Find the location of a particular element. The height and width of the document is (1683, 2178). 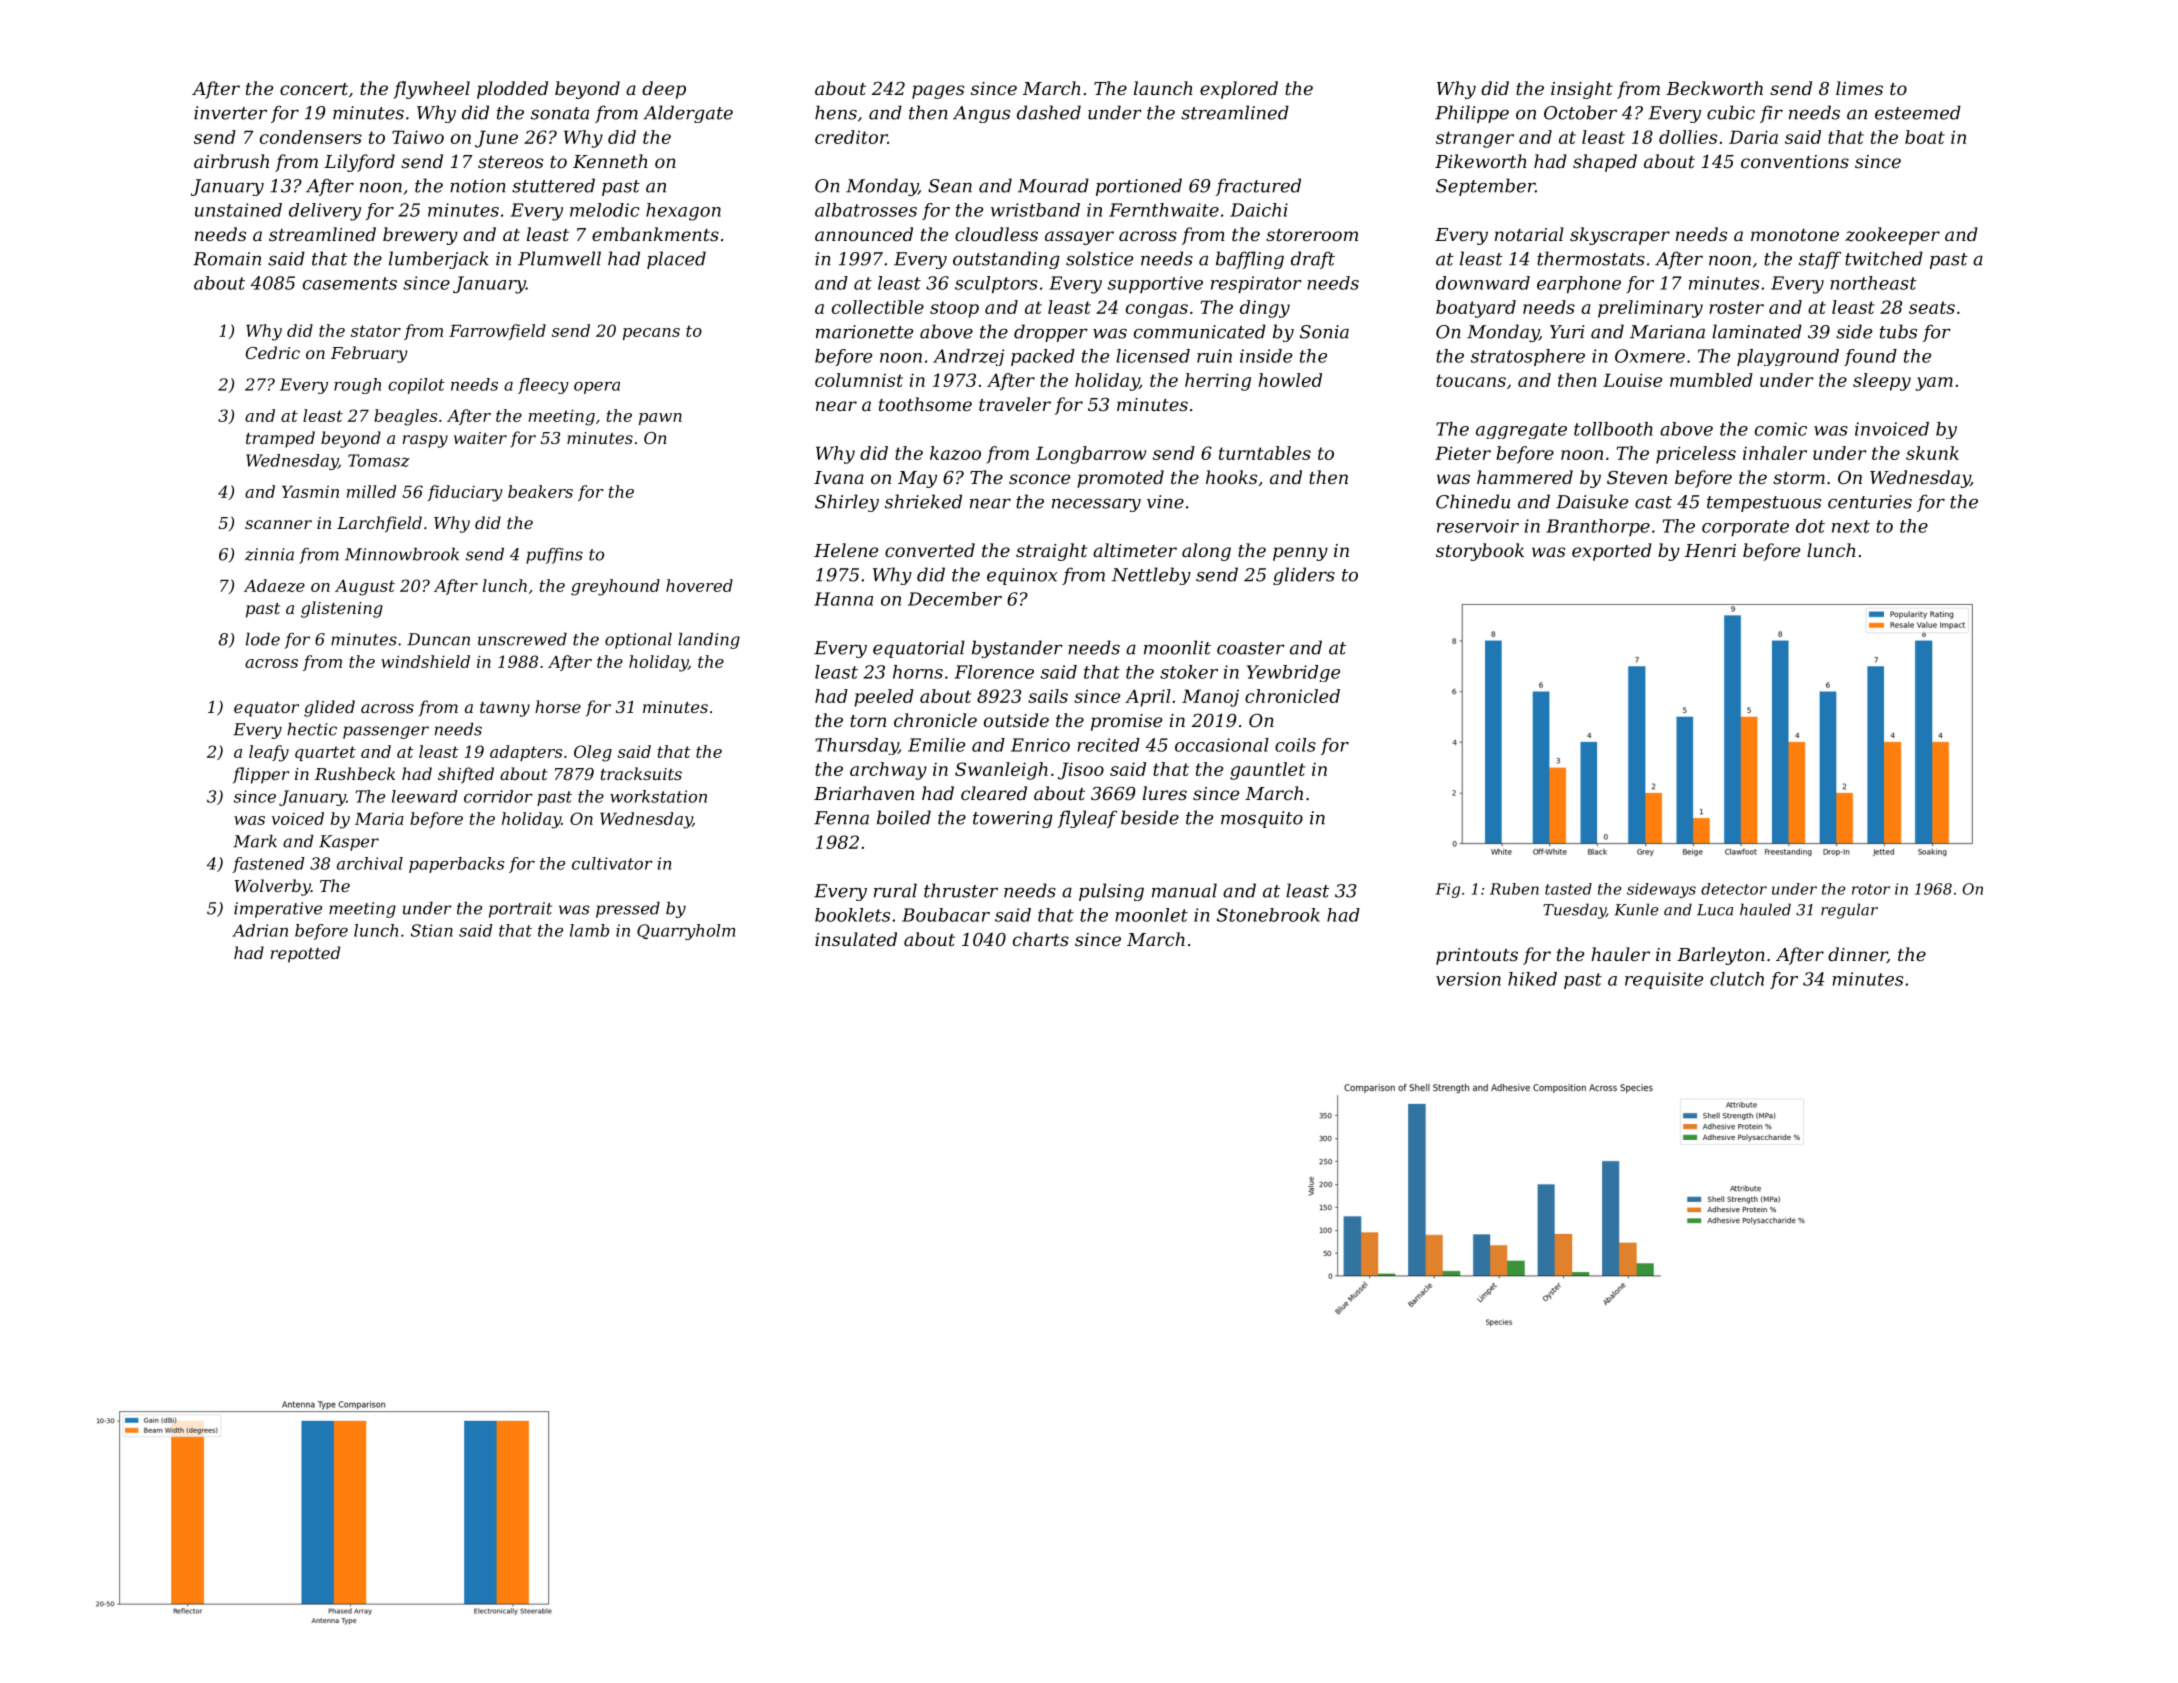

toucans is located at coordinates (1471, 380).
